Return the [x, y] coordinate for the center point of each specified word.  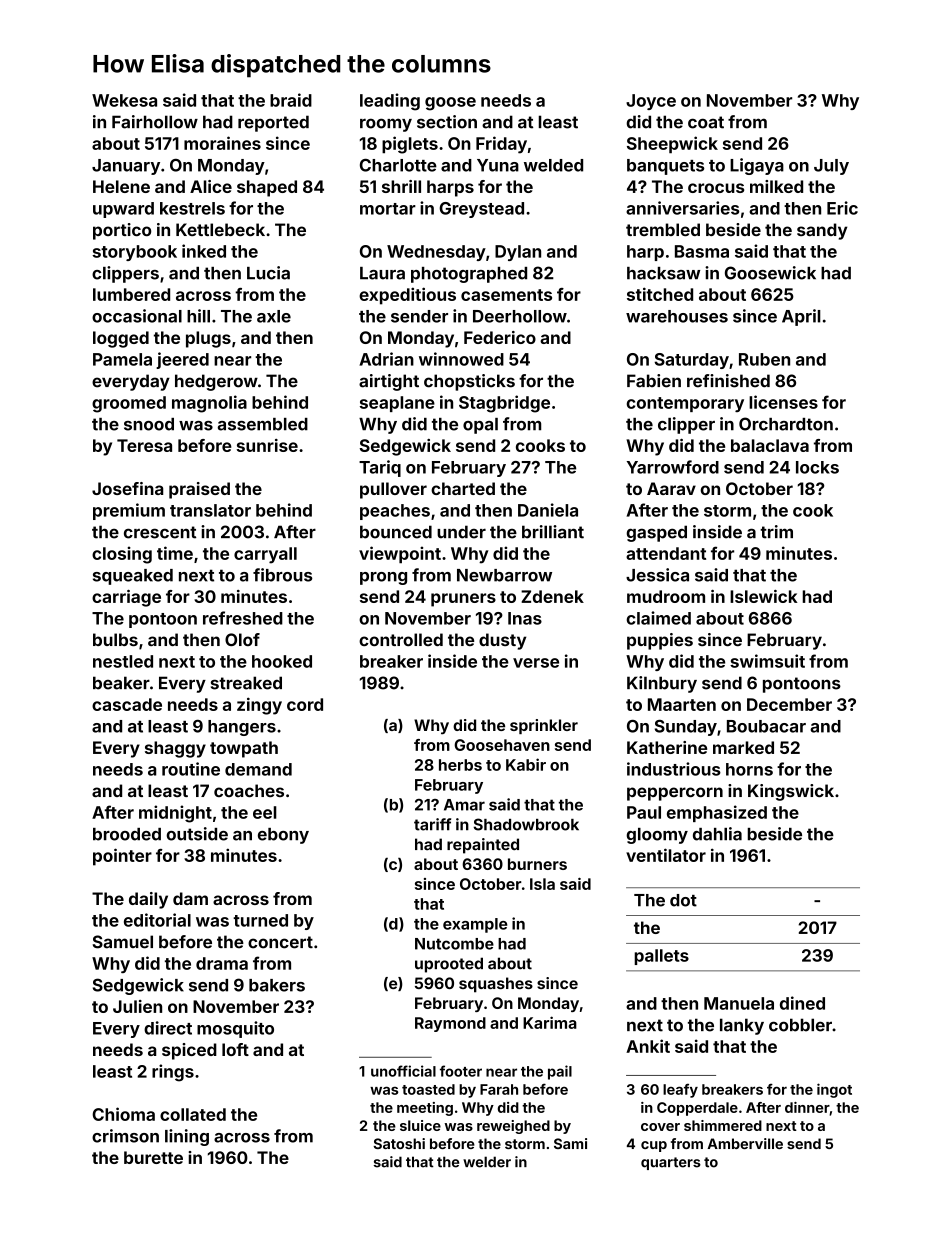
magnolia [209, 404]
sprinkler [544, 726]
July [831, 167]
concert [280, 942]
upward [123, 210]
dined [802, 1003]
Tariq [380, 468]
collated [193, 1114]
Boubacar [766, 726]
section [447, 122]
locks [817, 467]
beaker [121, 683]
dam [190, 898]
